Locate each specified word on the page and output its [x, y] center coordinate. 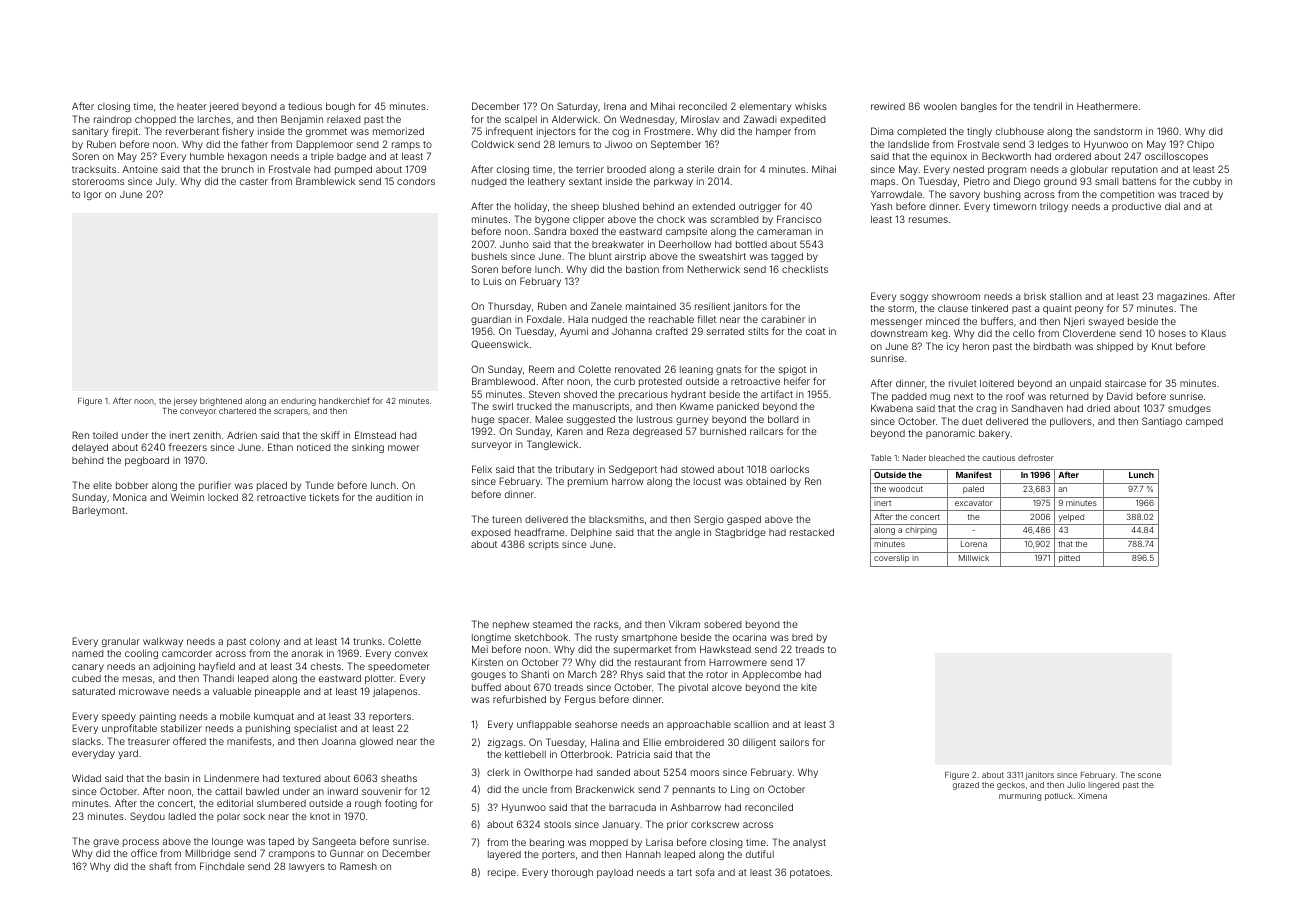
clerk [498, 772]
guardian [491, 320]
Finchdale [222, 866]
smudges [1189, 409]
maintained [651, 306]
